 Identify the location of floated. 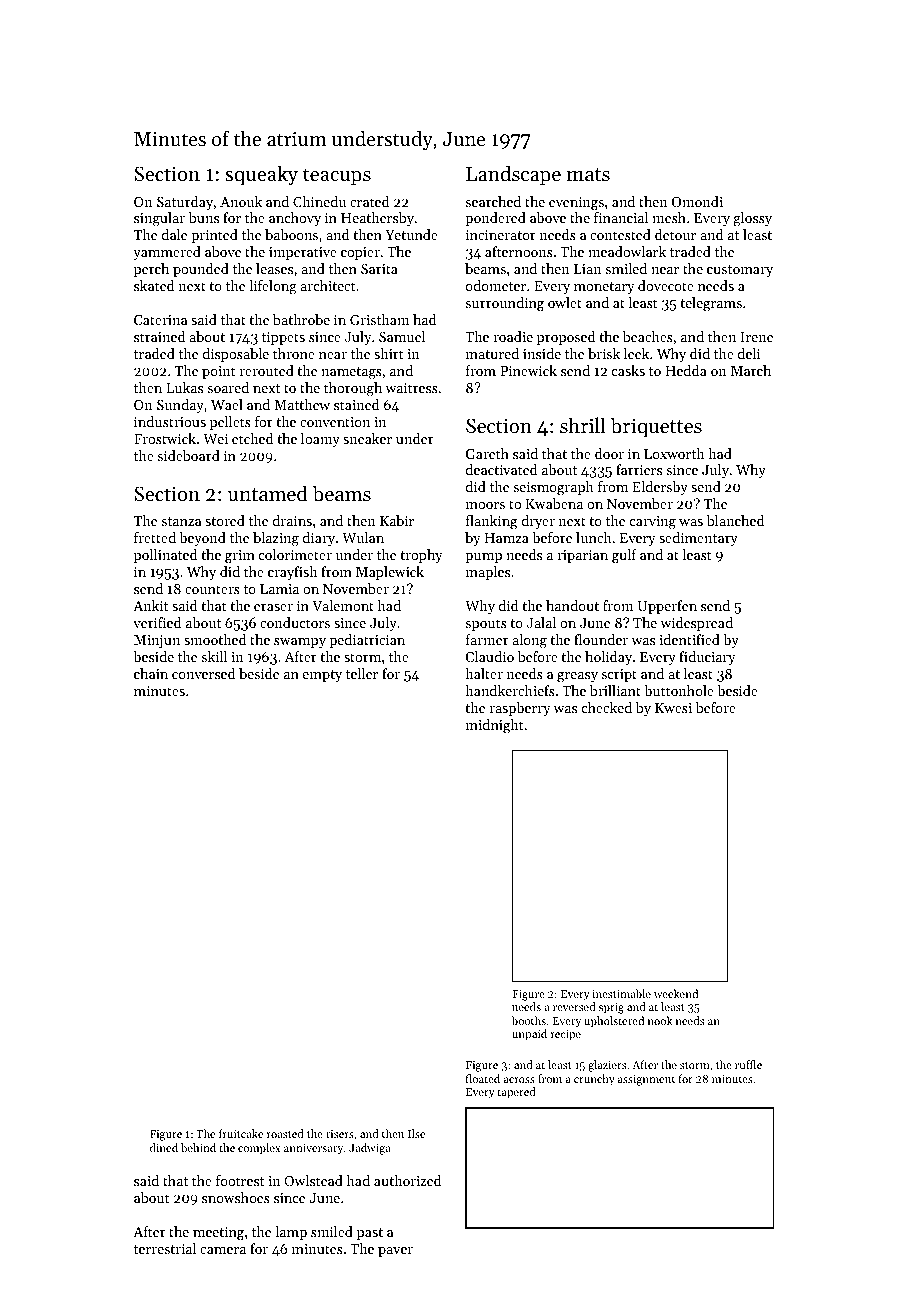
(483, 1078).
